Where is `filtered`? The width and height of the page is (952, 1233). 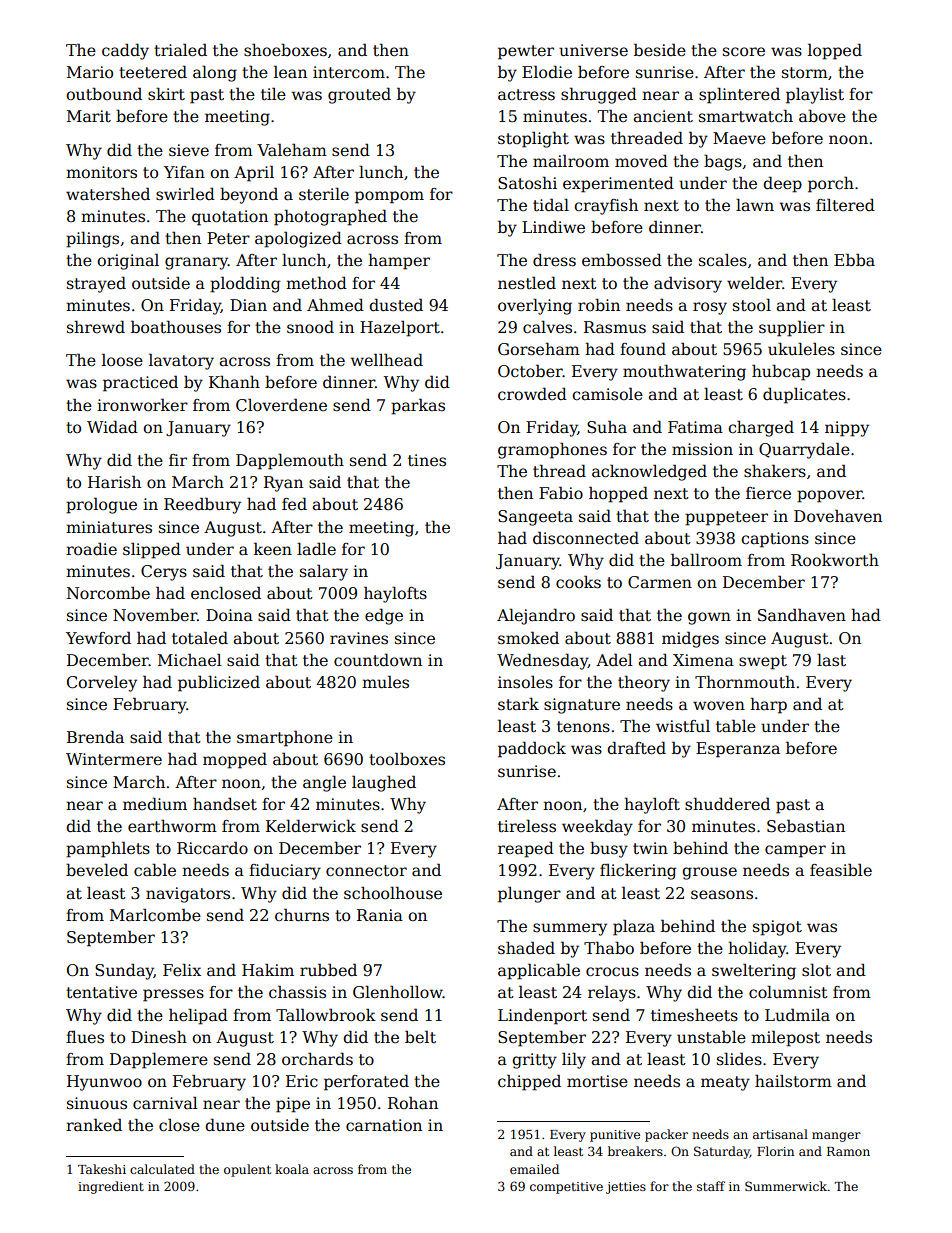
filtered is located at coordinates (845, 204).
